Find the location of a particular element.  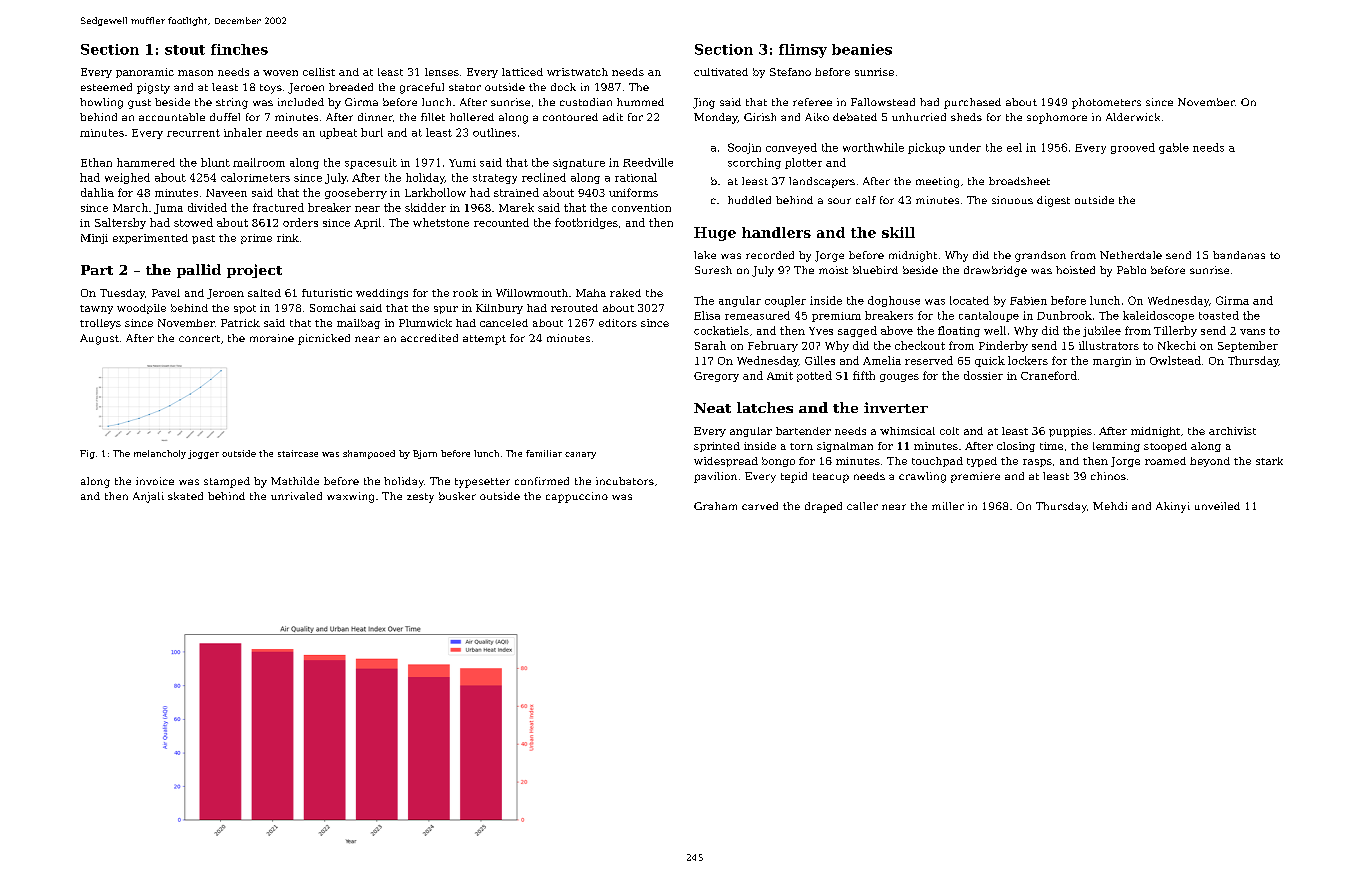

photometers is located at coordinates (1106, 103).
